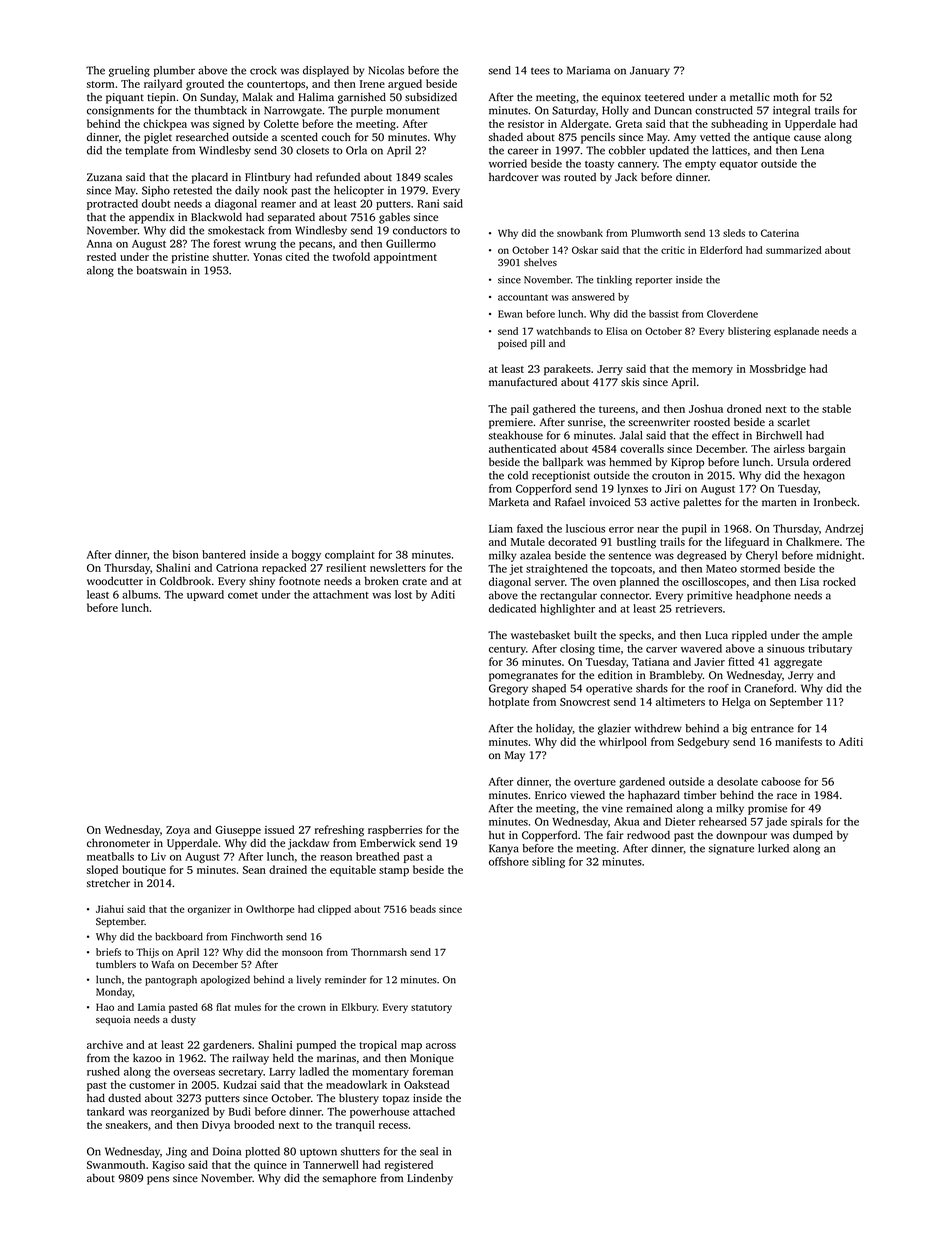  I want to click on moth, so click(786, 97).
